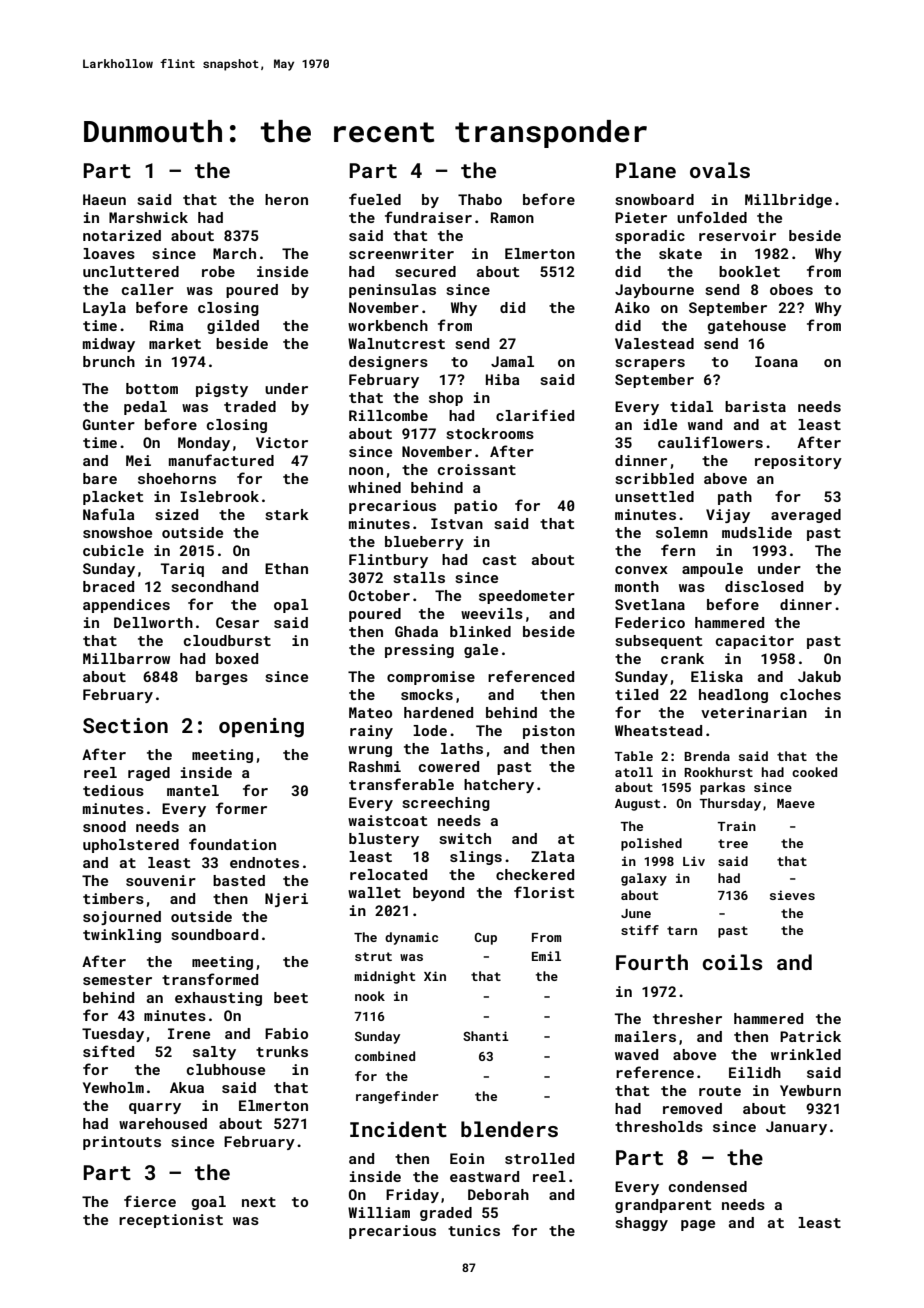 The height and width of the image is (1308, 924). What do you see at coordinates (499, 560) in the image?
I see `cast` at bounding box center [499, 560].
